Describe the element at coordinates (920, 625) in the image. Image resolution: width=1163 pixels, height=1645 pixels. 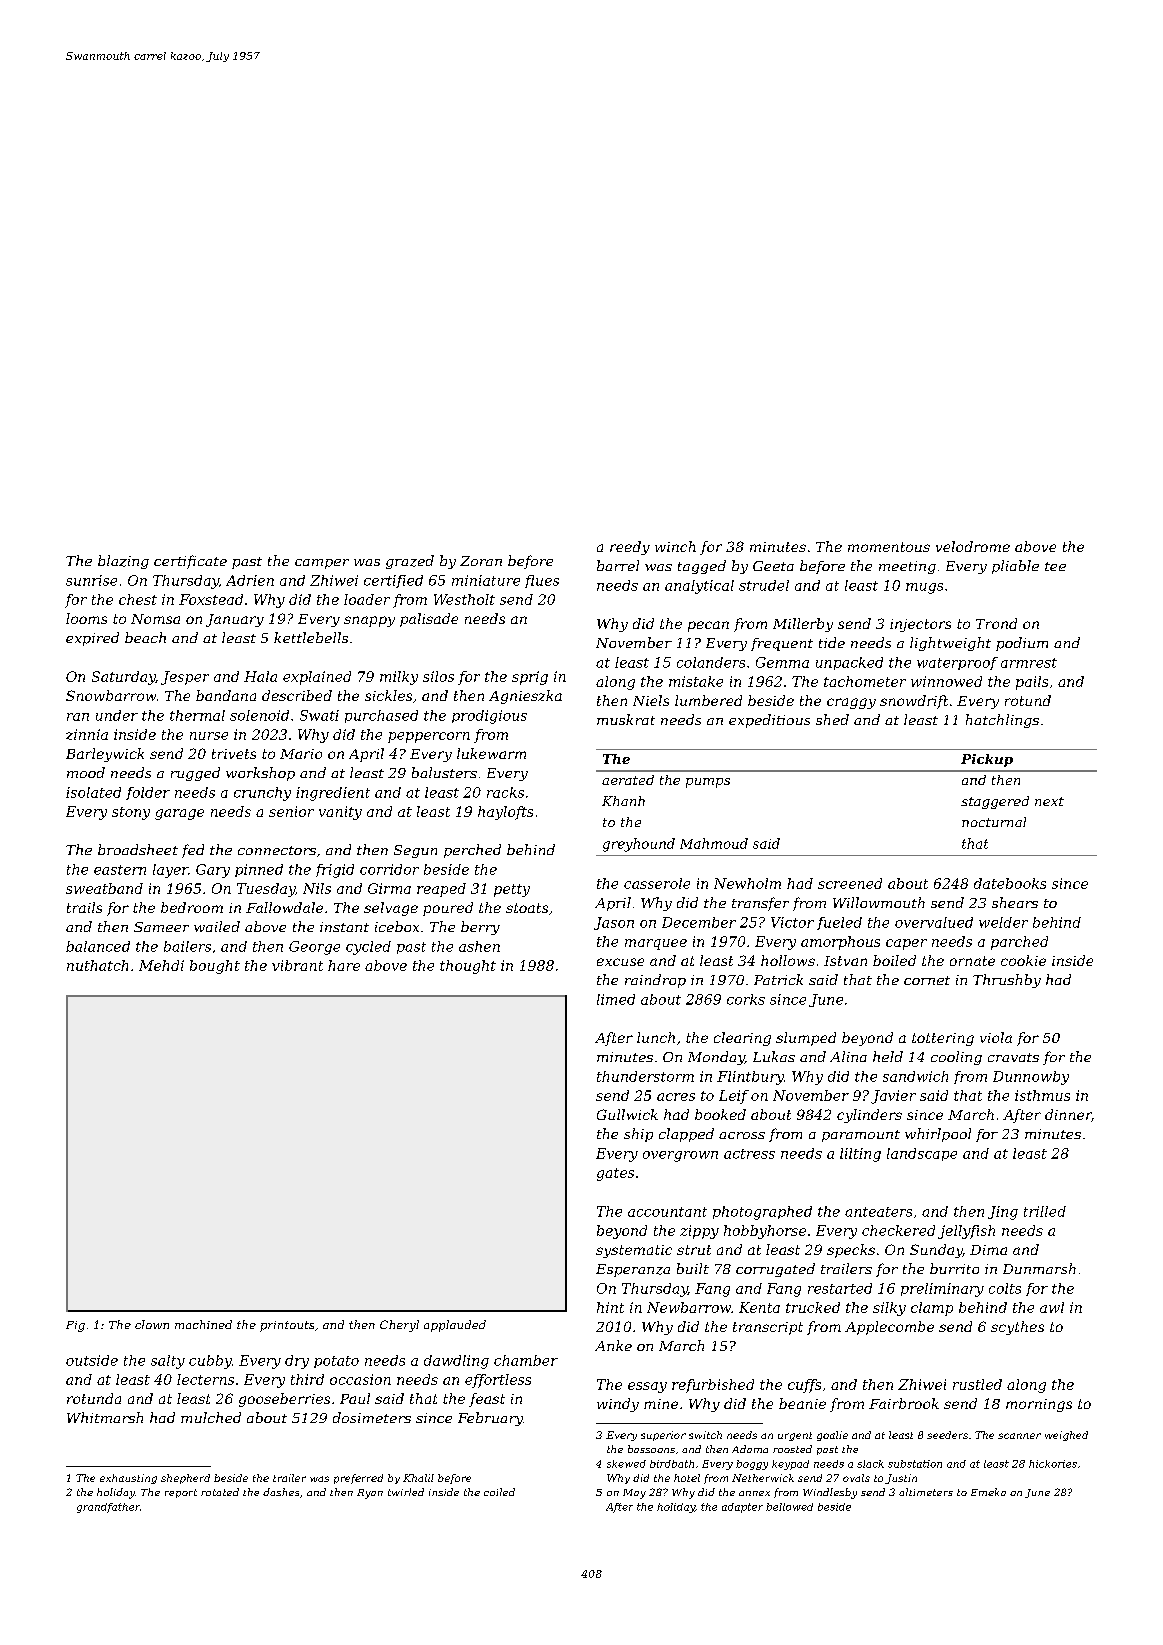
I see `injectors` at that location.
